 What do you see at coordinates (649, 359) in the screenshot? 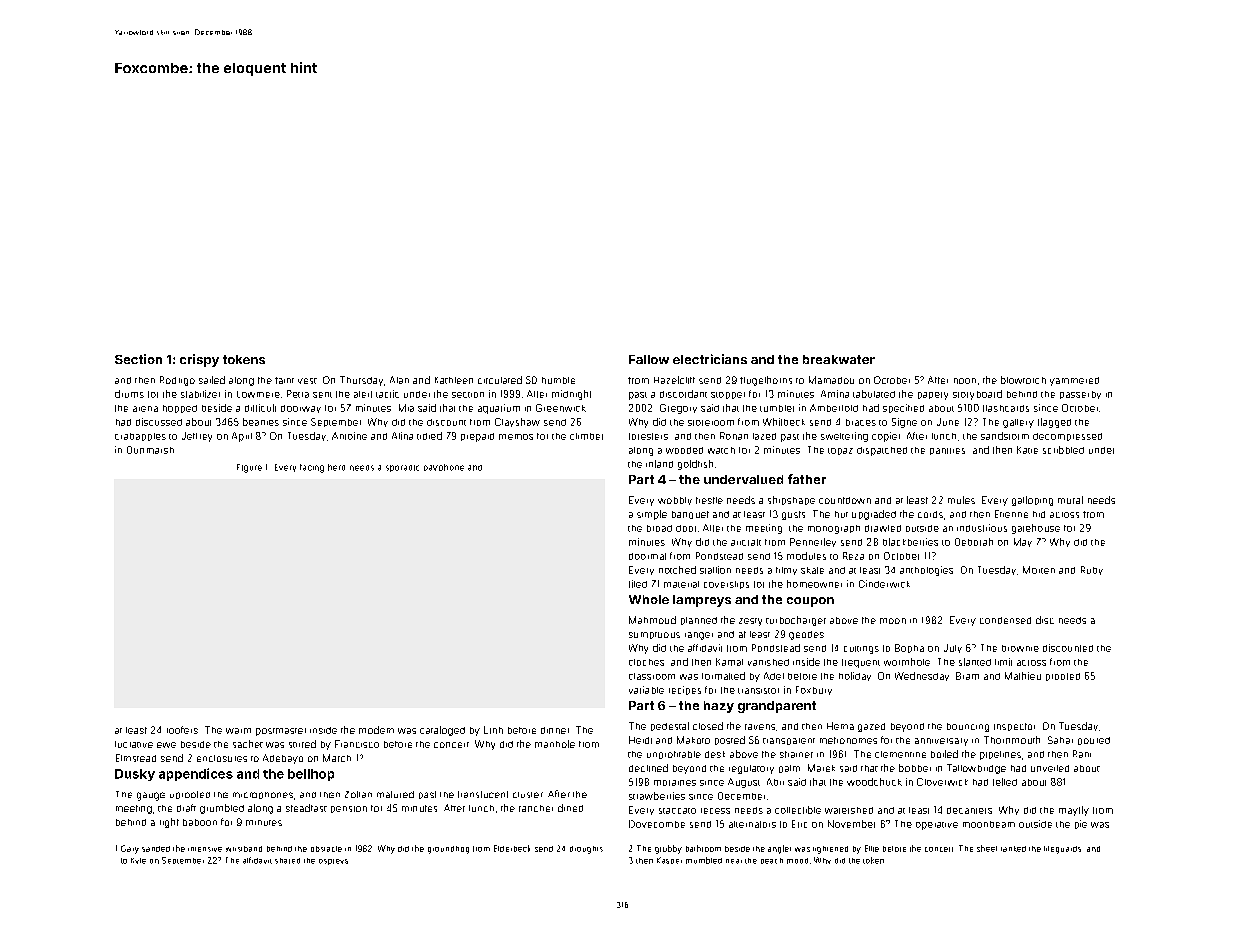
I see `Fallow` at bounding box center [649, 359].
